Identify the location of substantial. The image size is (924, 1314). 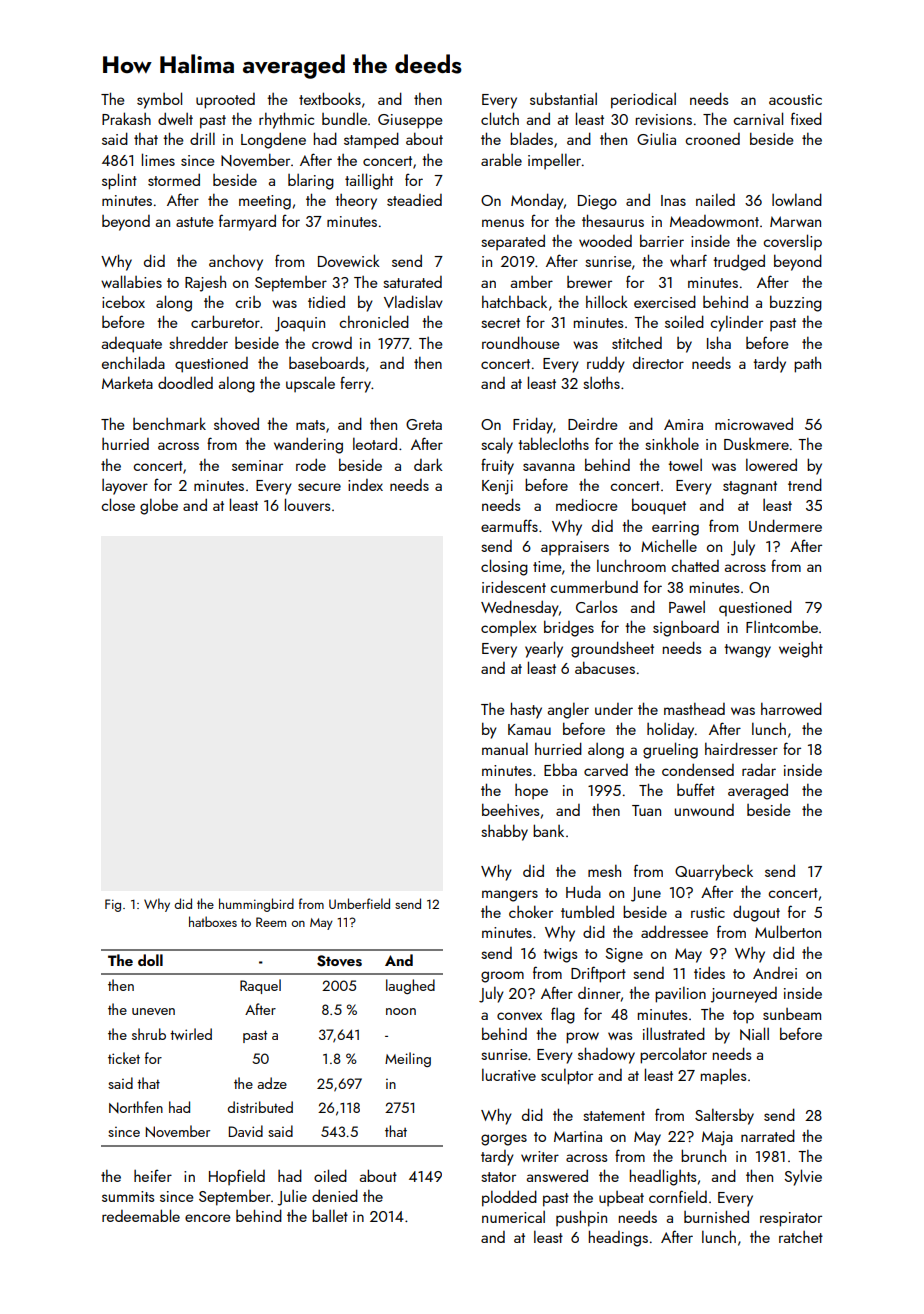
(563, 98).
